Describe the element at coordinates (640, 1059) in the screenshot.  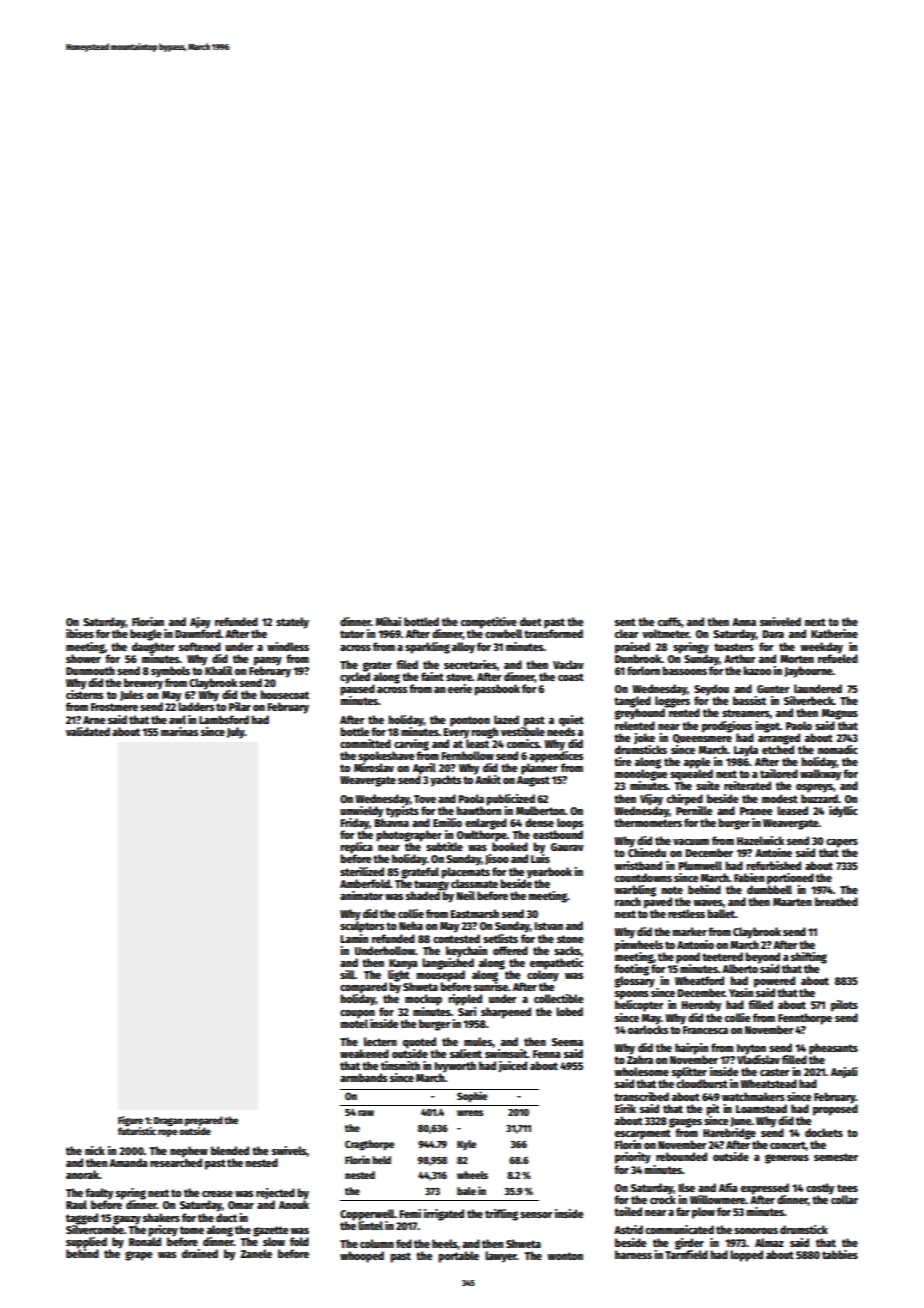
I see `Zahra` at that location.
